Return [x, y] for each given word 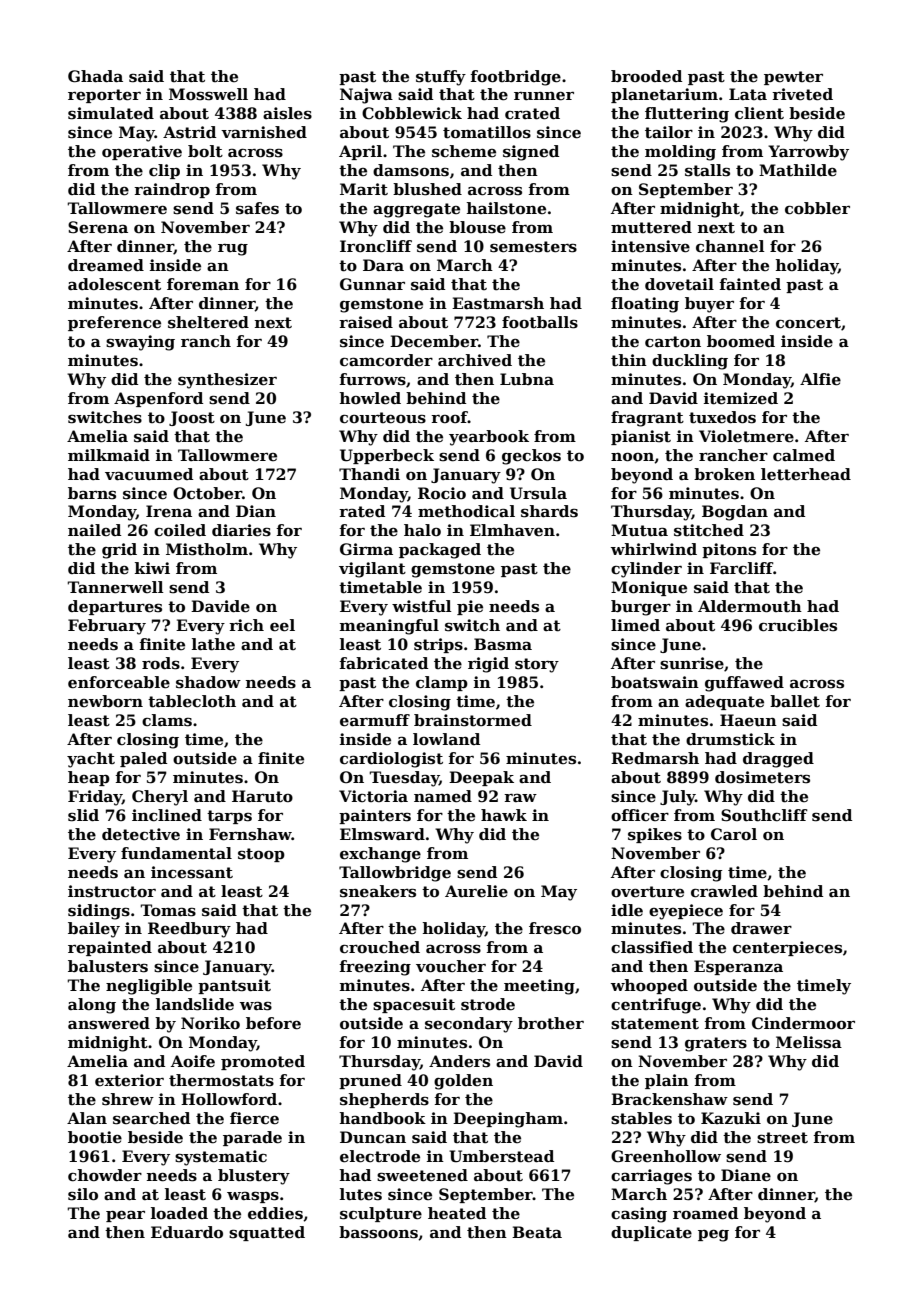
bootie [95, 1137]
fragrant [647, 419]
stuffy [441, 78]
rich [246, 625]
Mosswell [208, 94]
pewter [793, 78]
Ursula [538, 493]
